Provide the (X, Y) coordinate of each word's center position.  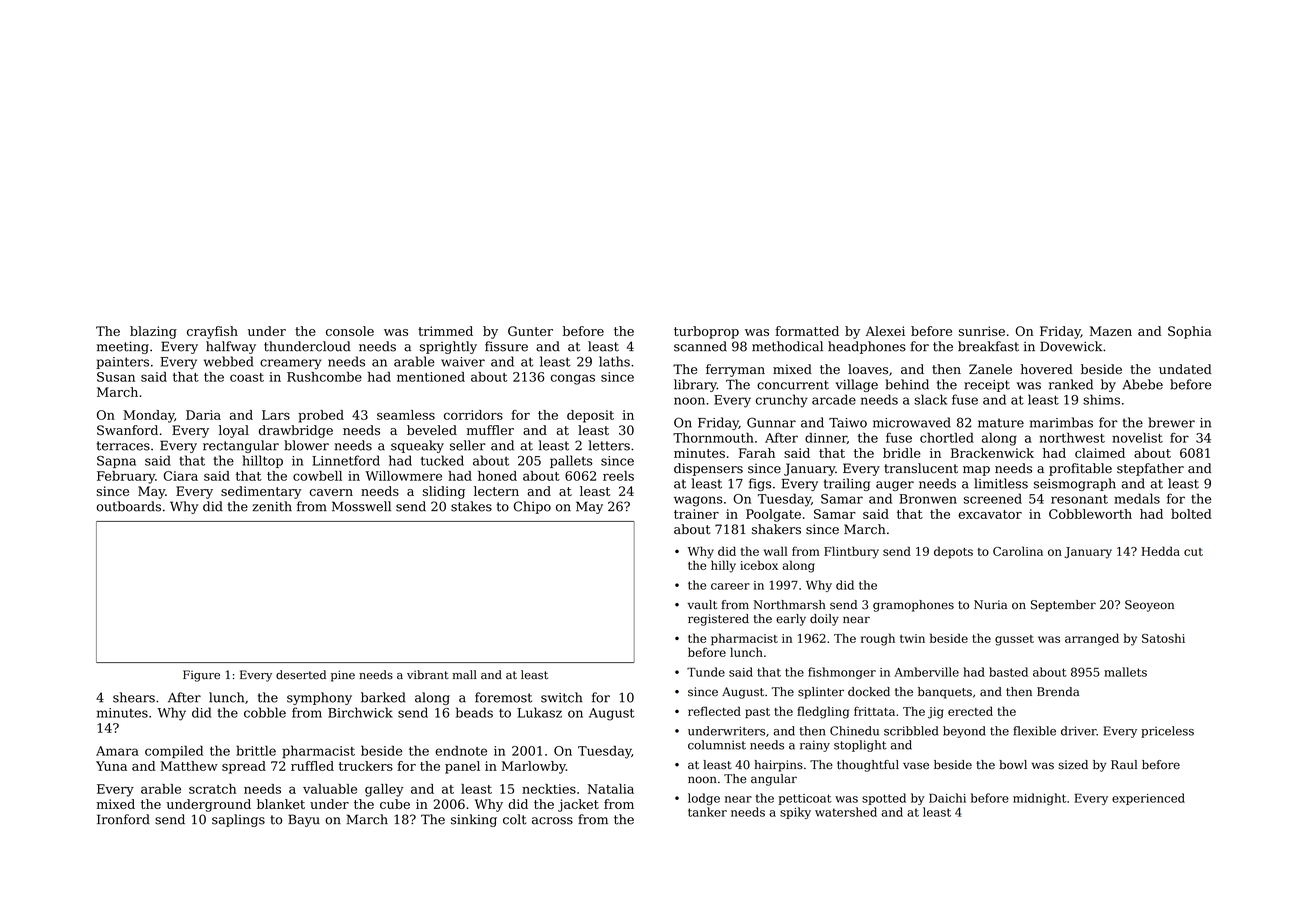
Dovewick (1071, 346)
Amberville (926, 672)
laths (614, 361)
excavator (990, 514)
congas (573, 379)
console (350, 331)
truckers (366, 766)
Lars (276, 415)
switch (562, 697)
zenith (272, 506)
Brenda (1058, 692)
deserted (301, 675)
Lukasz (539, 712)
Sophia (1190, 332)
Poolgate (773, 515)
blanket (281, 804)
